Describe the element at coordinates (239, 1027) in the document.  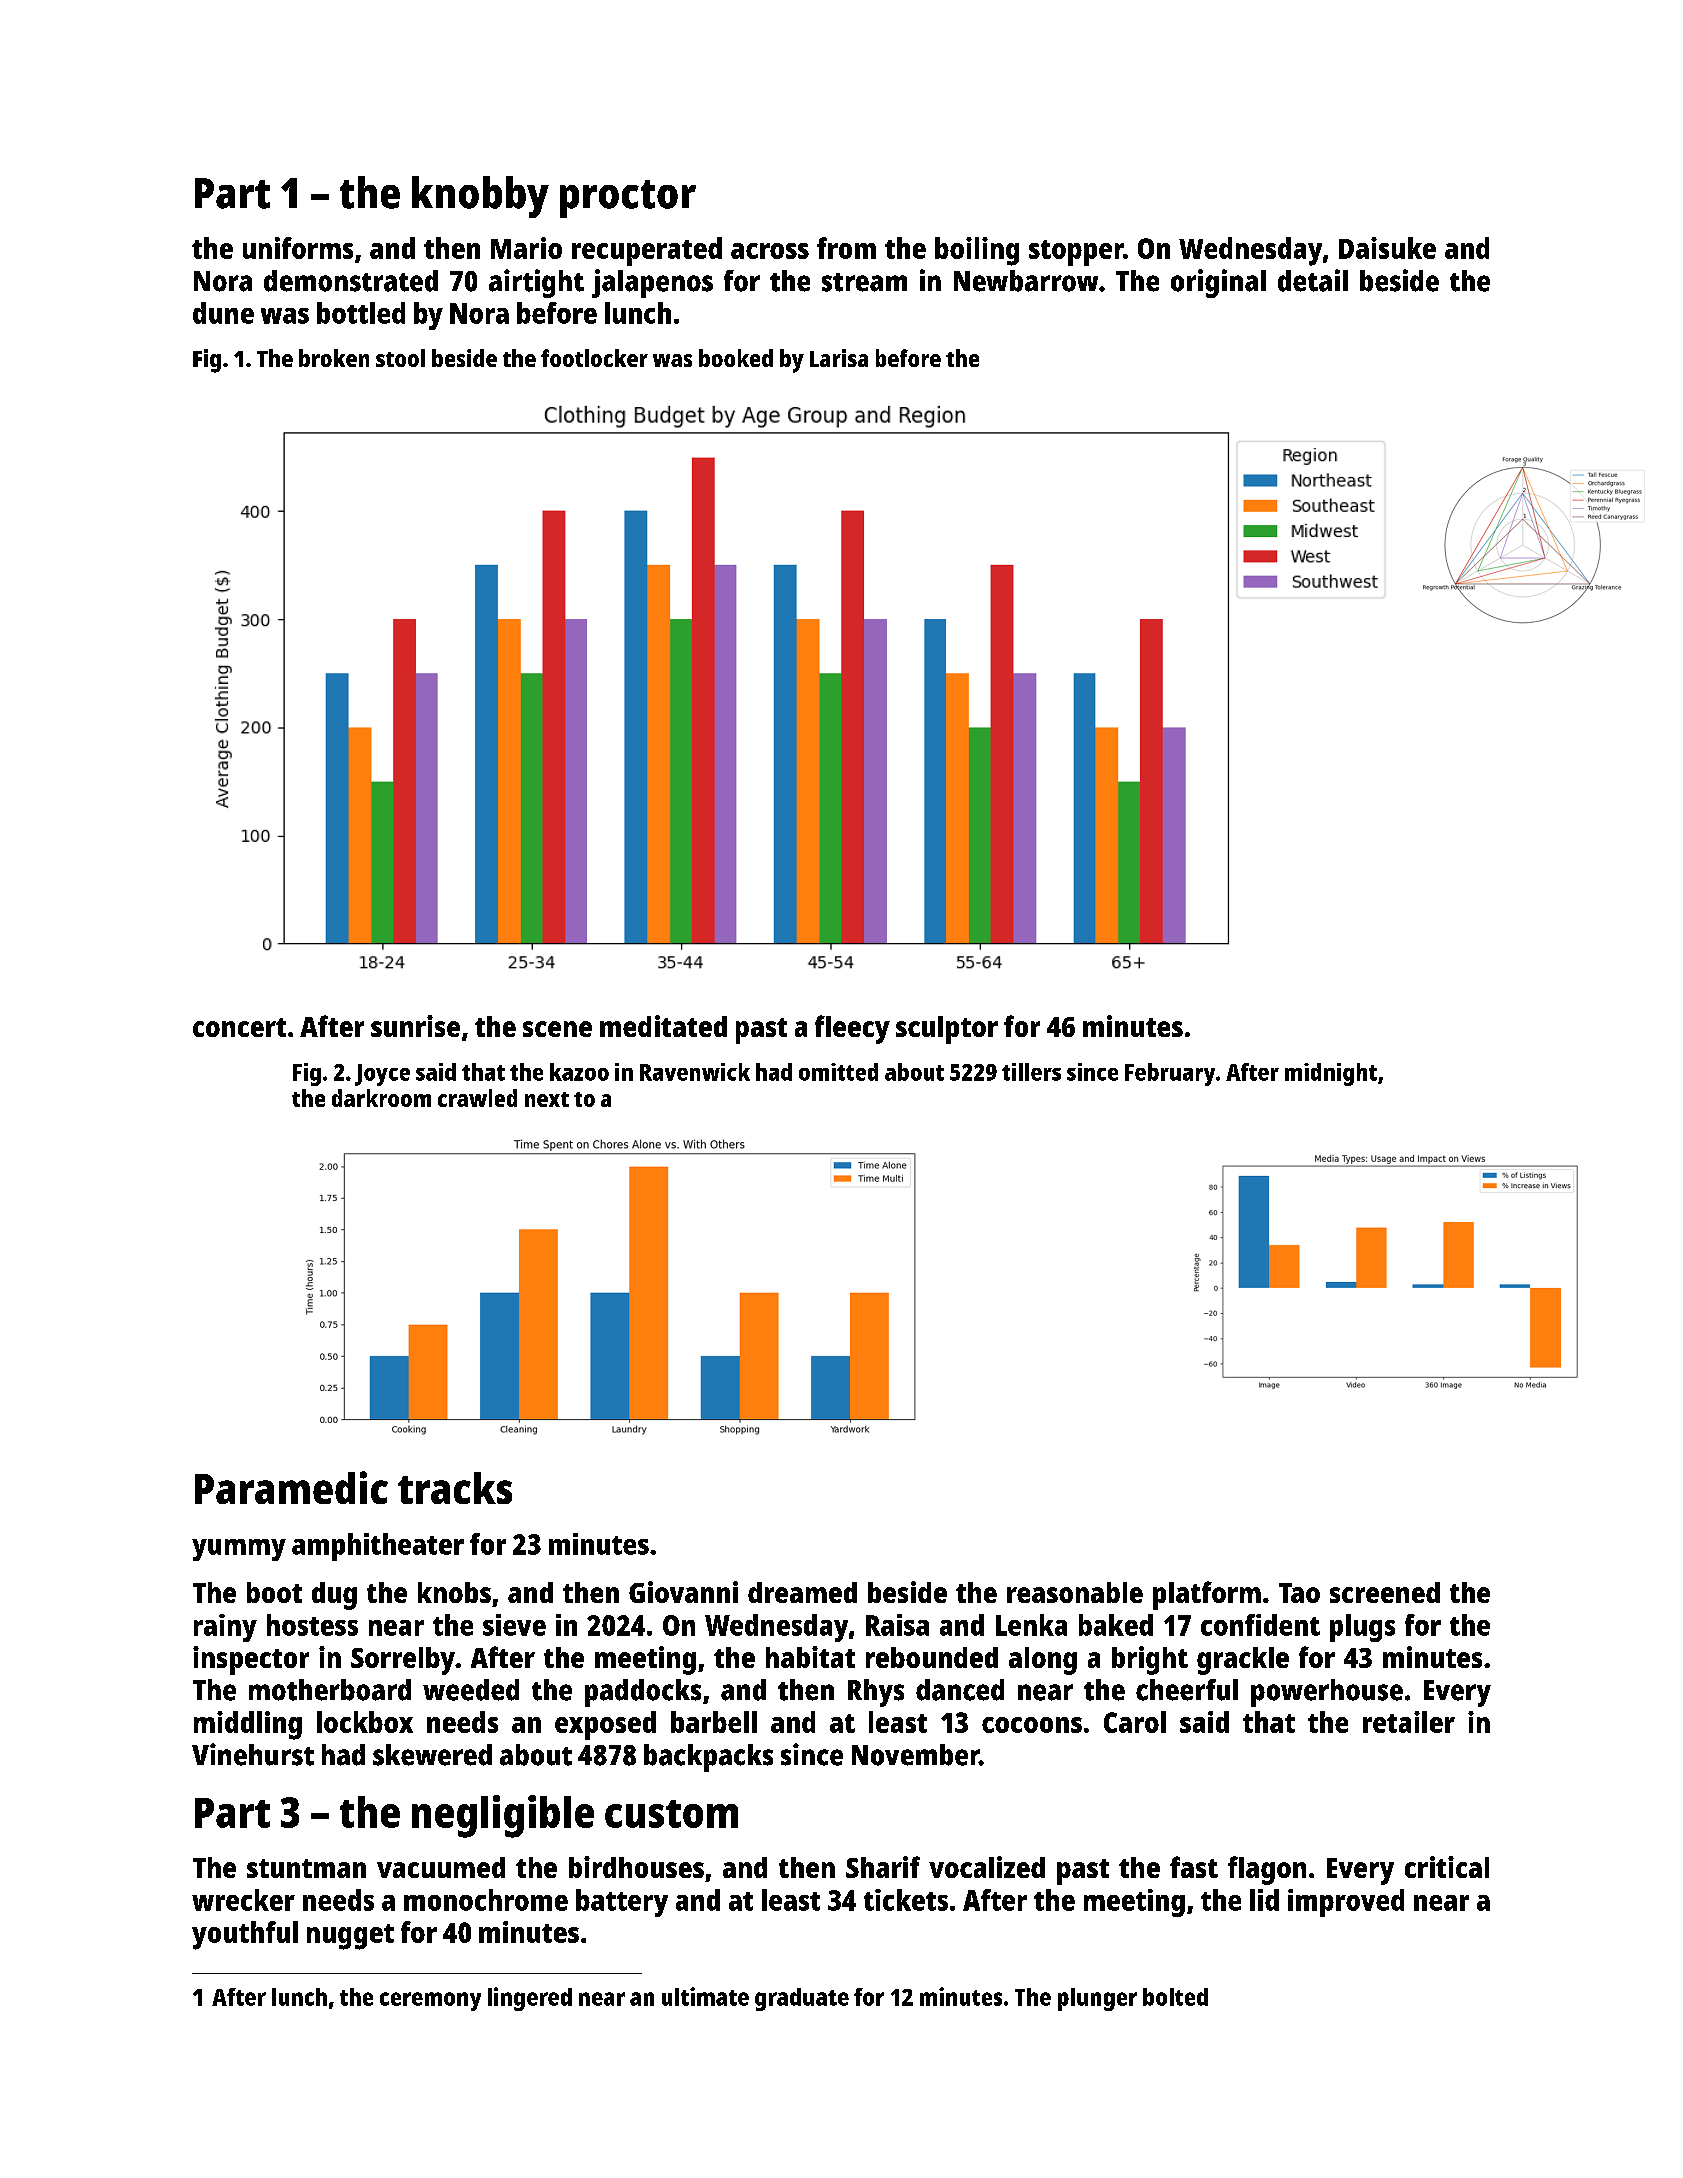
I see `concert` at that location.
